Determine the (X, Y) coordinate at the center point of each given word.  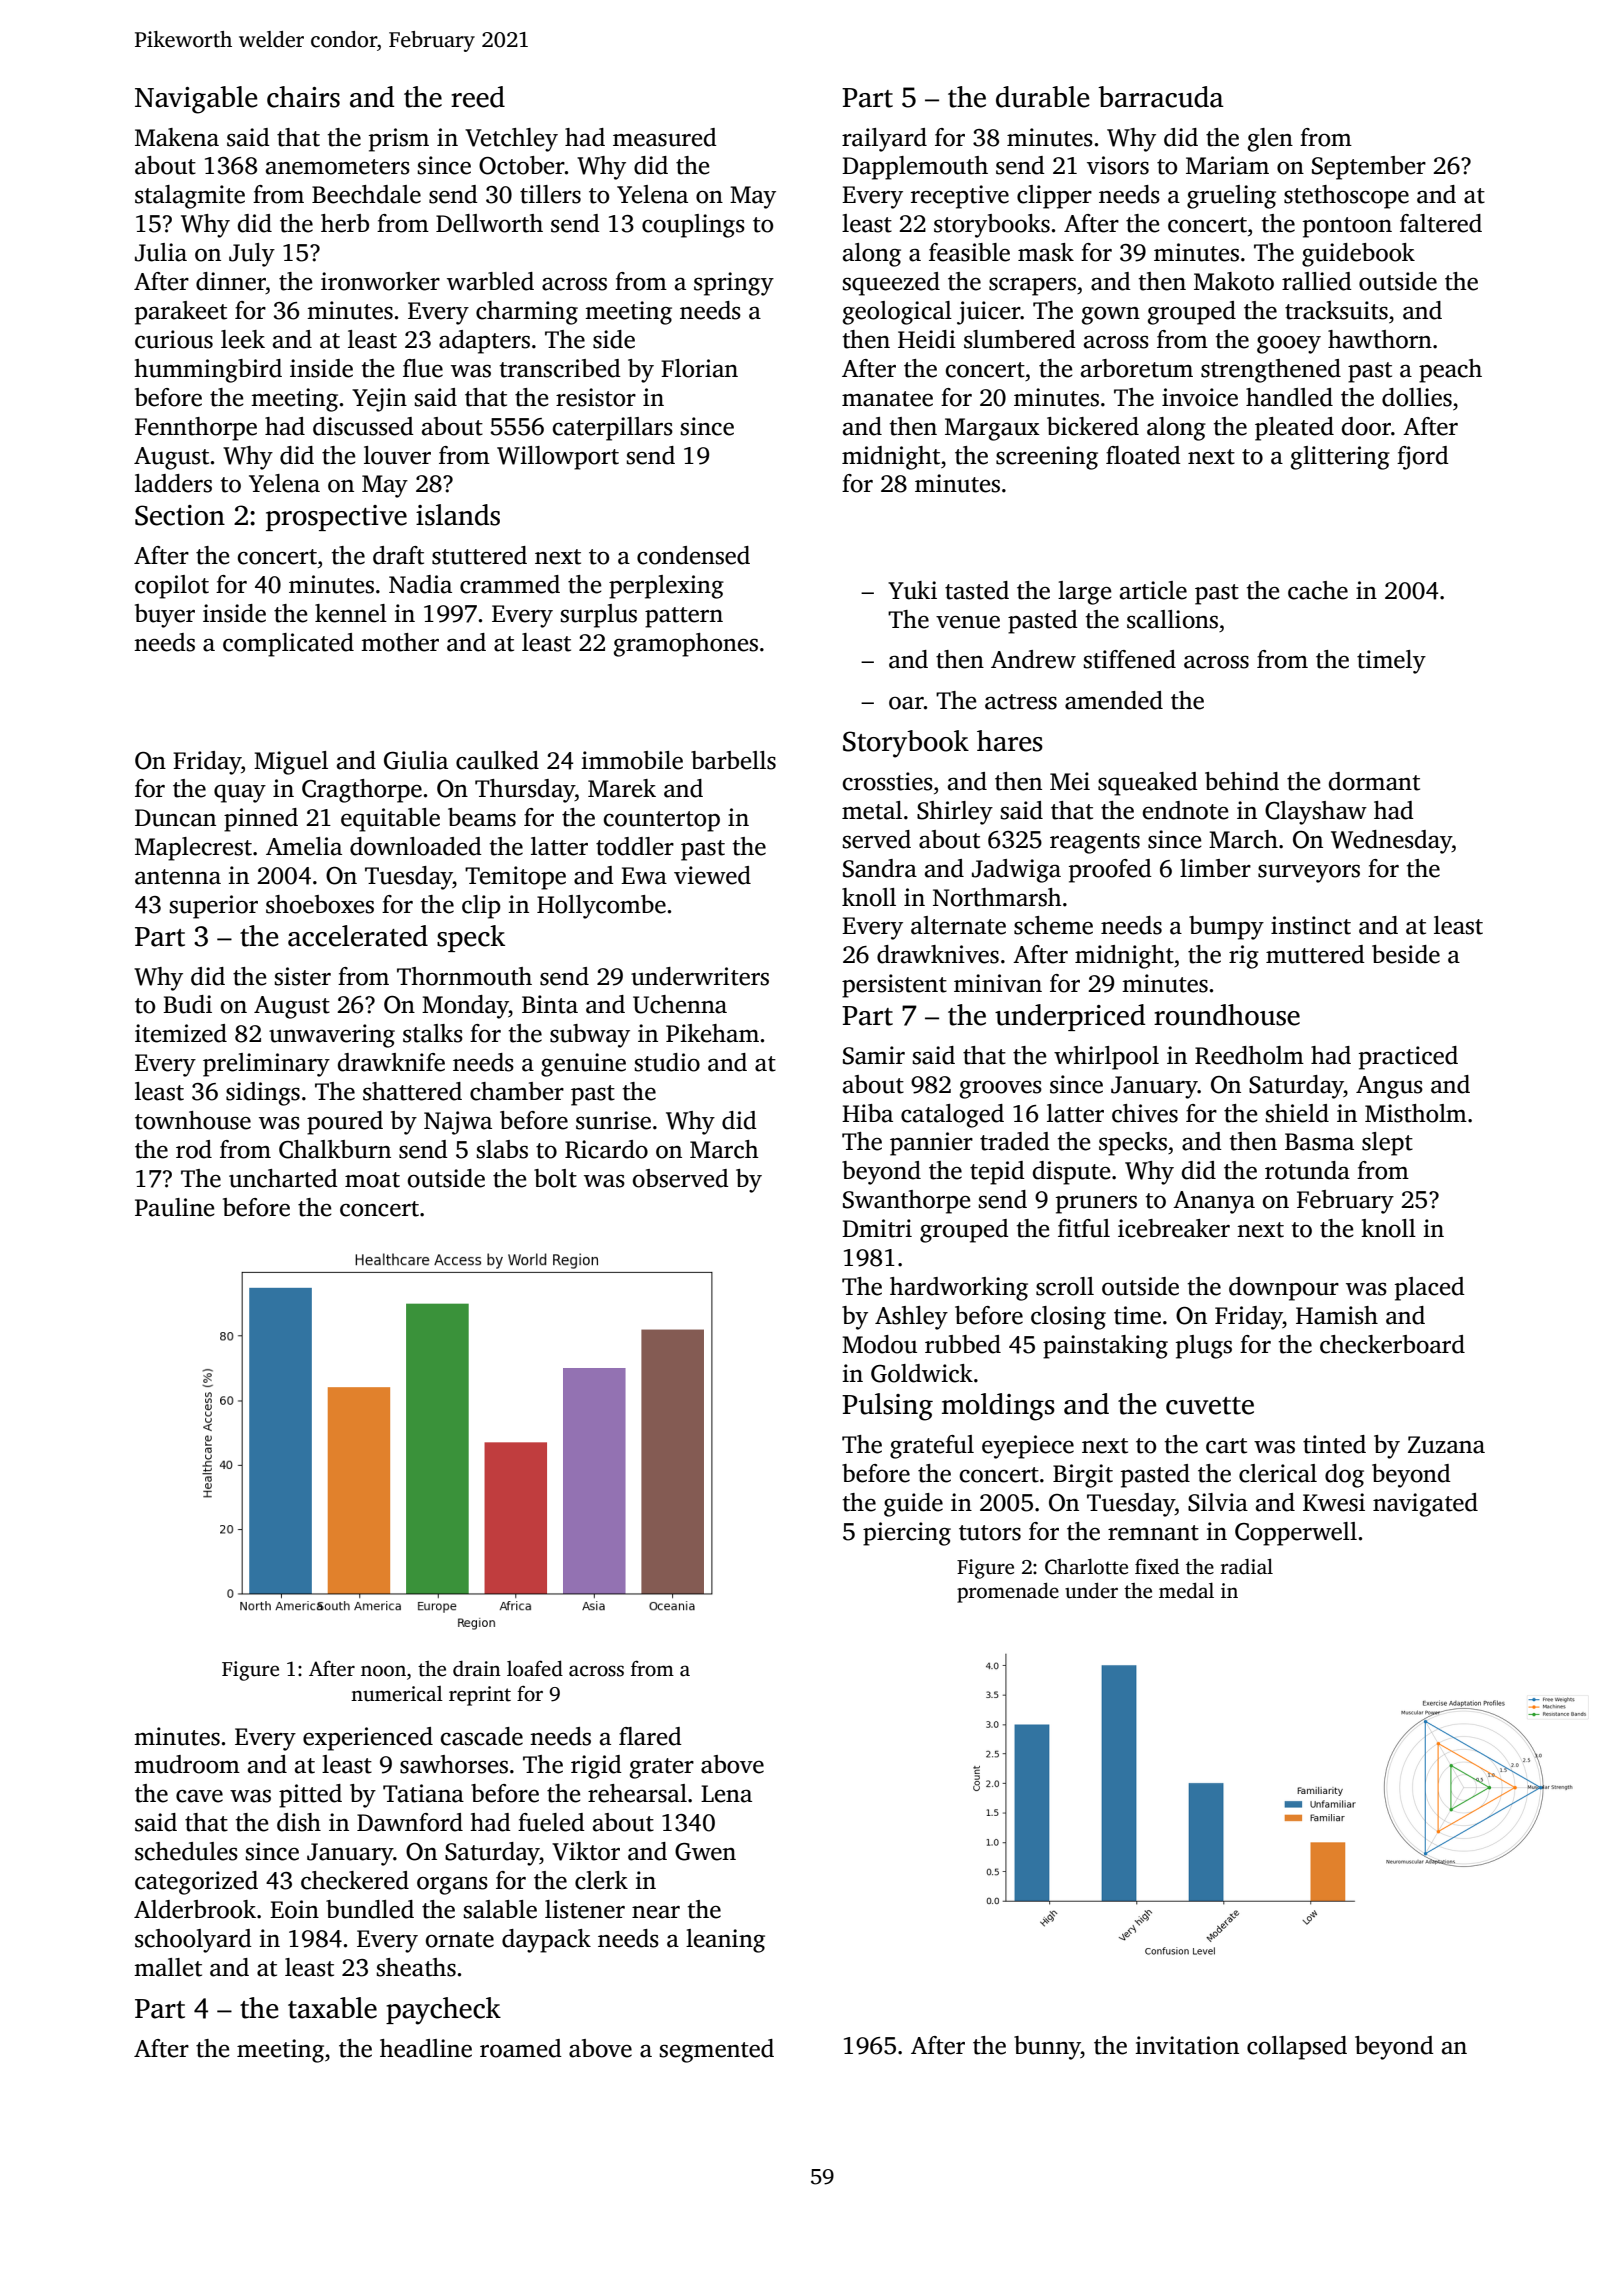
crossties (888, 781)
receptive (960, 197)
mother (400, 642)
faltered (1441, 223)
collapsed (1297, 2048)
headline (426, 2048)
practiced (1408, 1058)
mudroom (187, 1764)
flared (650, 1736)
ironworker (380, 281)
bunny (1047, 2048)
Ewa (644, 876)
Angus (1389, 1087)
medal (1186, 1590)
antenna (178, 877)
